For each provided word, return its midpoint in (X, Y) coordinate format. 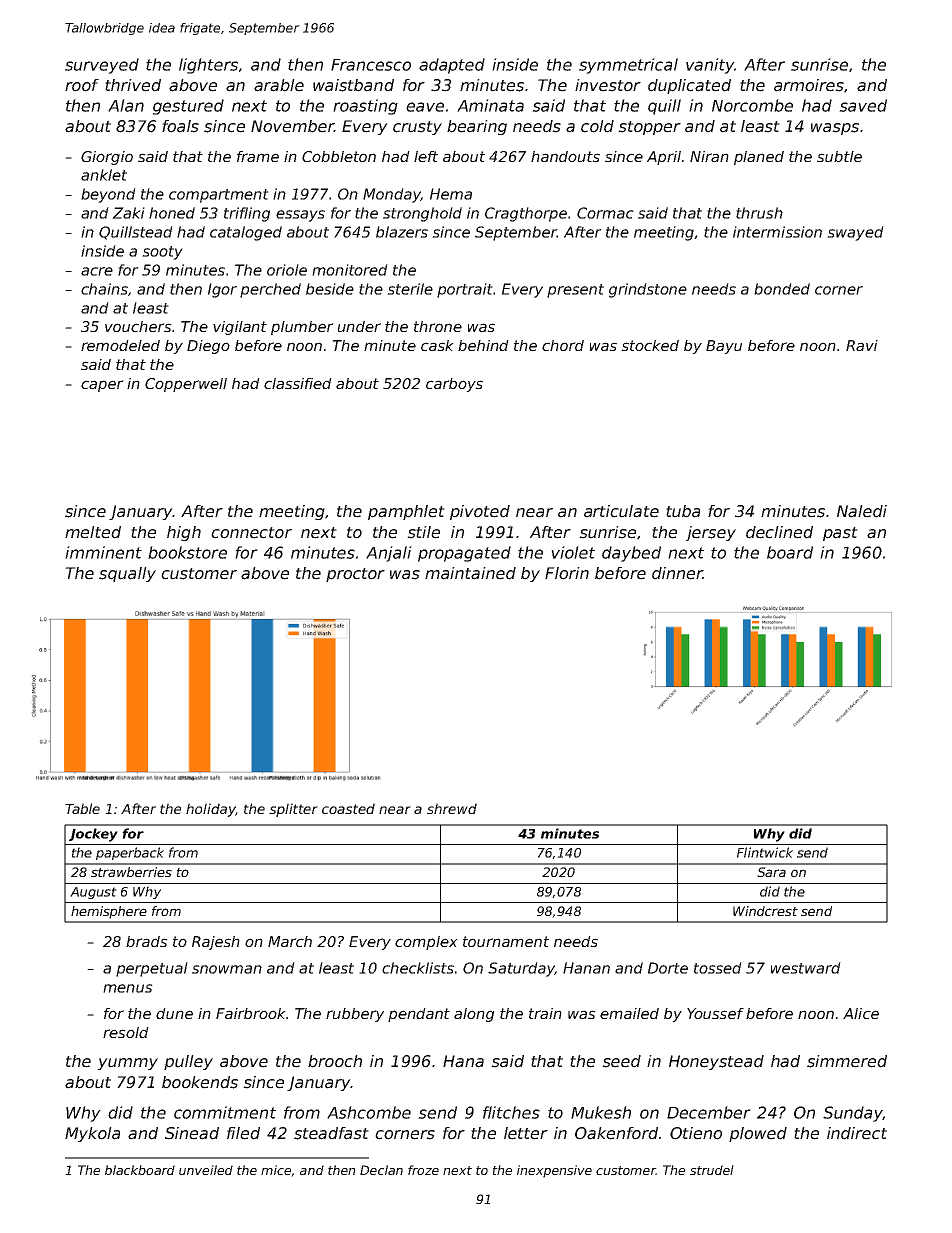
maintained (470, 573)
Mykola (92, 1134)
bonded (782, 289)
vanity (710, 66)
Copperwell (186, 385)
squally (127, 574)
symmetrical (628, 66)
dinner (677, 573)
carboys (454, 385)
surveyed (102, 66)
